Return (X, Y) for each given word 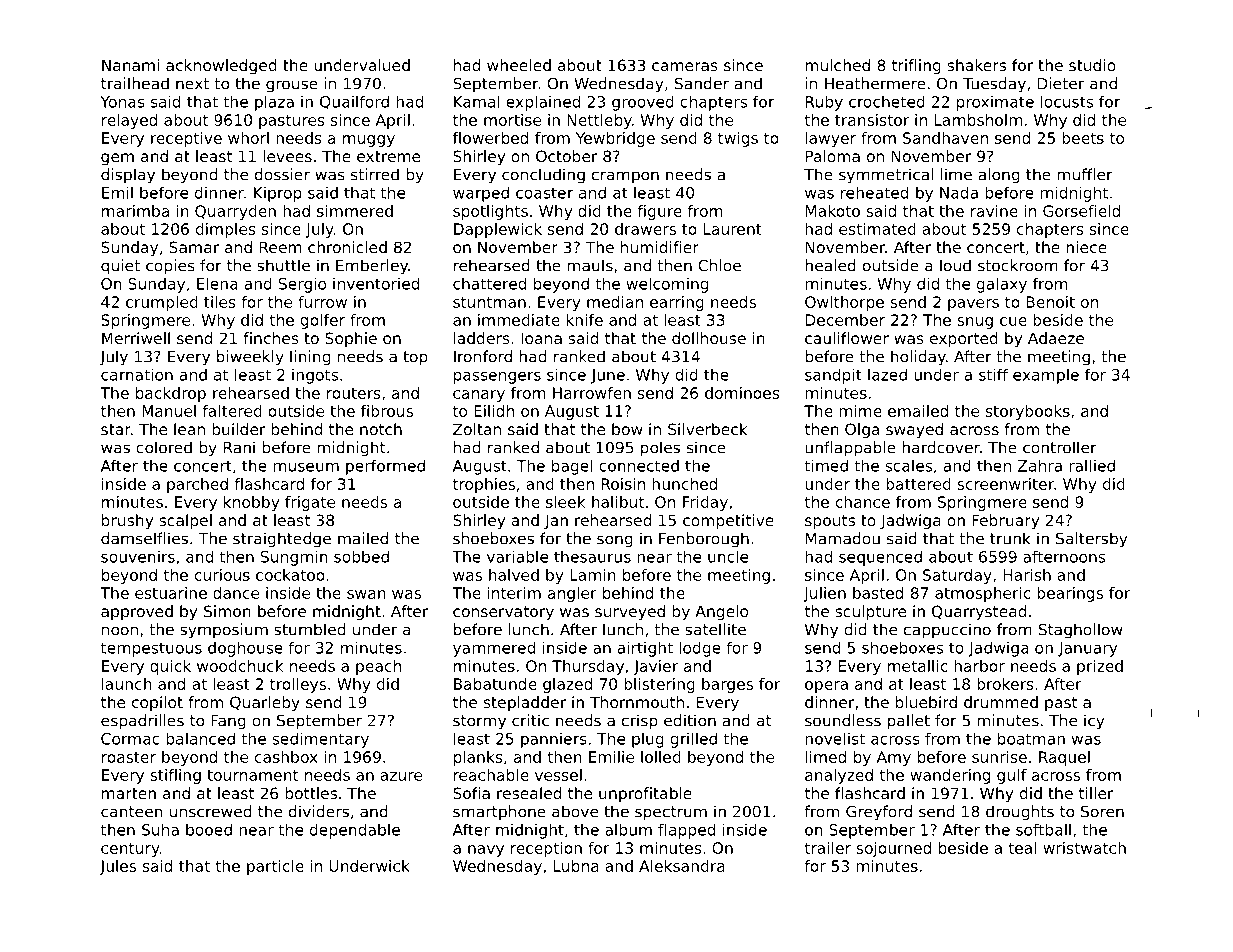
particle (275, 867)
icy (1094, 722)
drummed (1001, 702)
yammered (494, 649)
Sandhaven (945, 138)
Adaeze (1056, 338)
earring (677, 303)
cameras (685, 66)
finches (271, 338)
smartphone (499, 813)
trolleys (298, 685)
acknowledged (221, 66)
